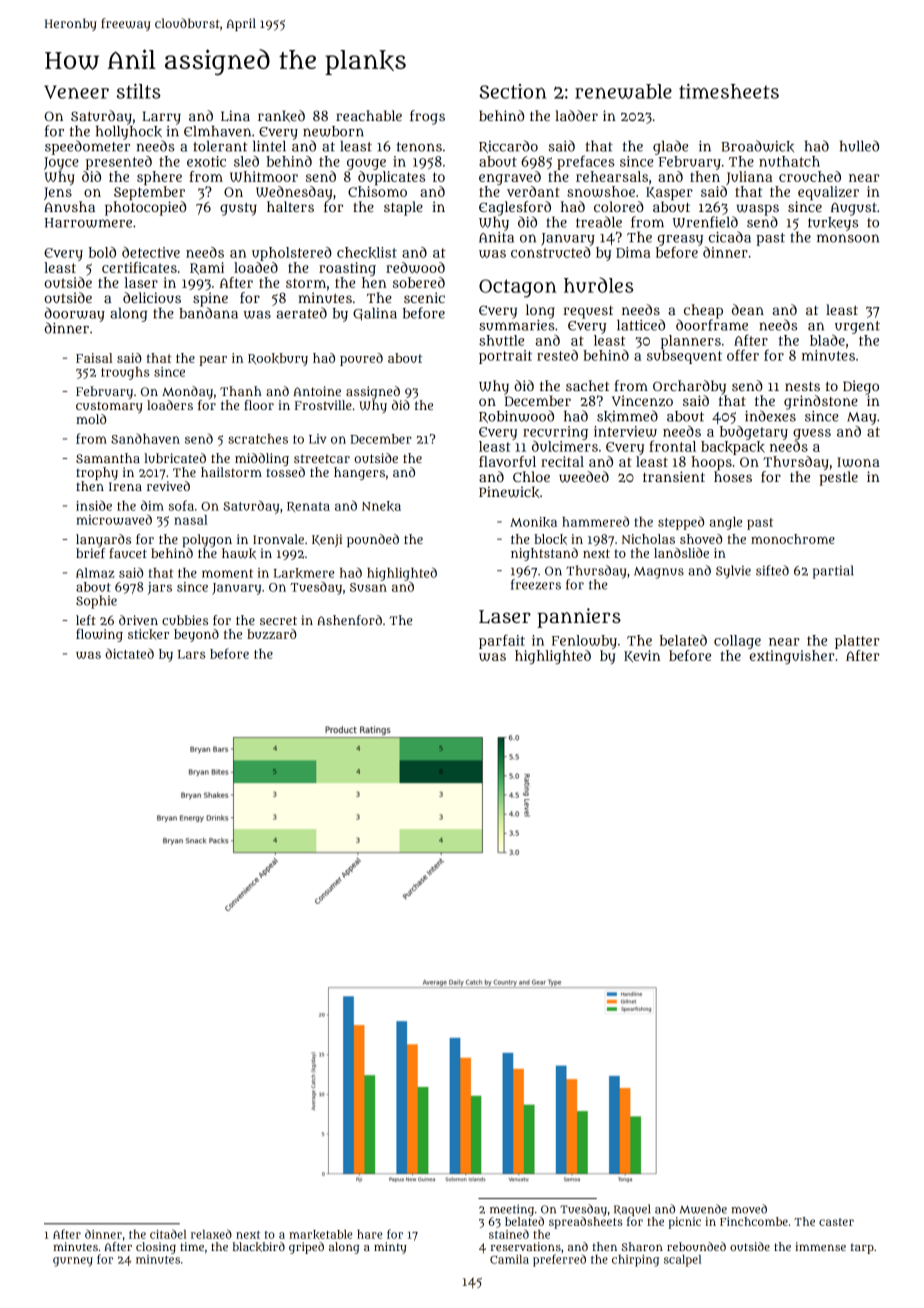 Image resolution: width=924 pixels, height=1308 pixels. I want to click on guess, so click(812, 434).
